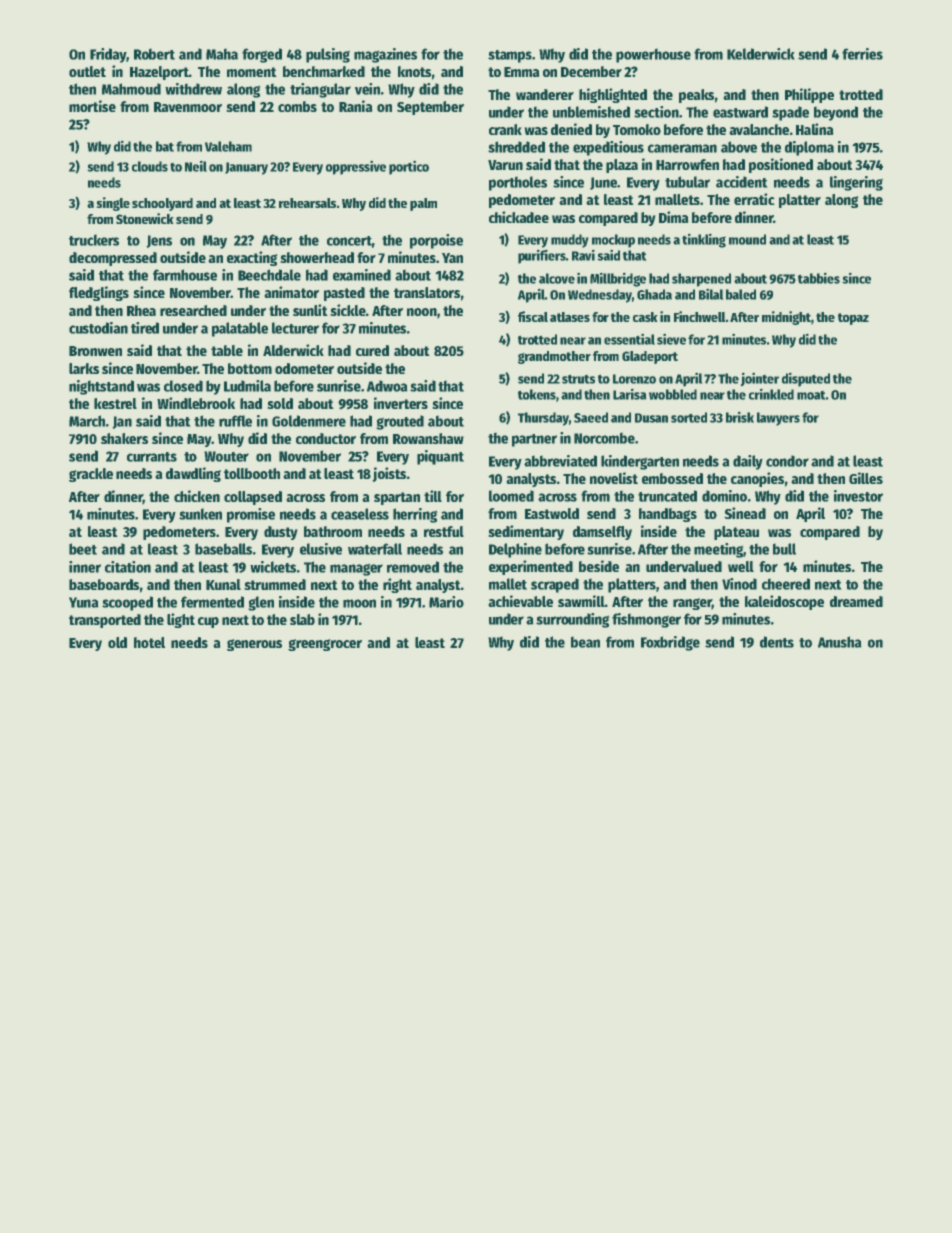 The height and width of the image is (1233, 952). What do you see at coordinates (522, 72) in the image?
I see `Emma` at bounding box center [522, 72].
